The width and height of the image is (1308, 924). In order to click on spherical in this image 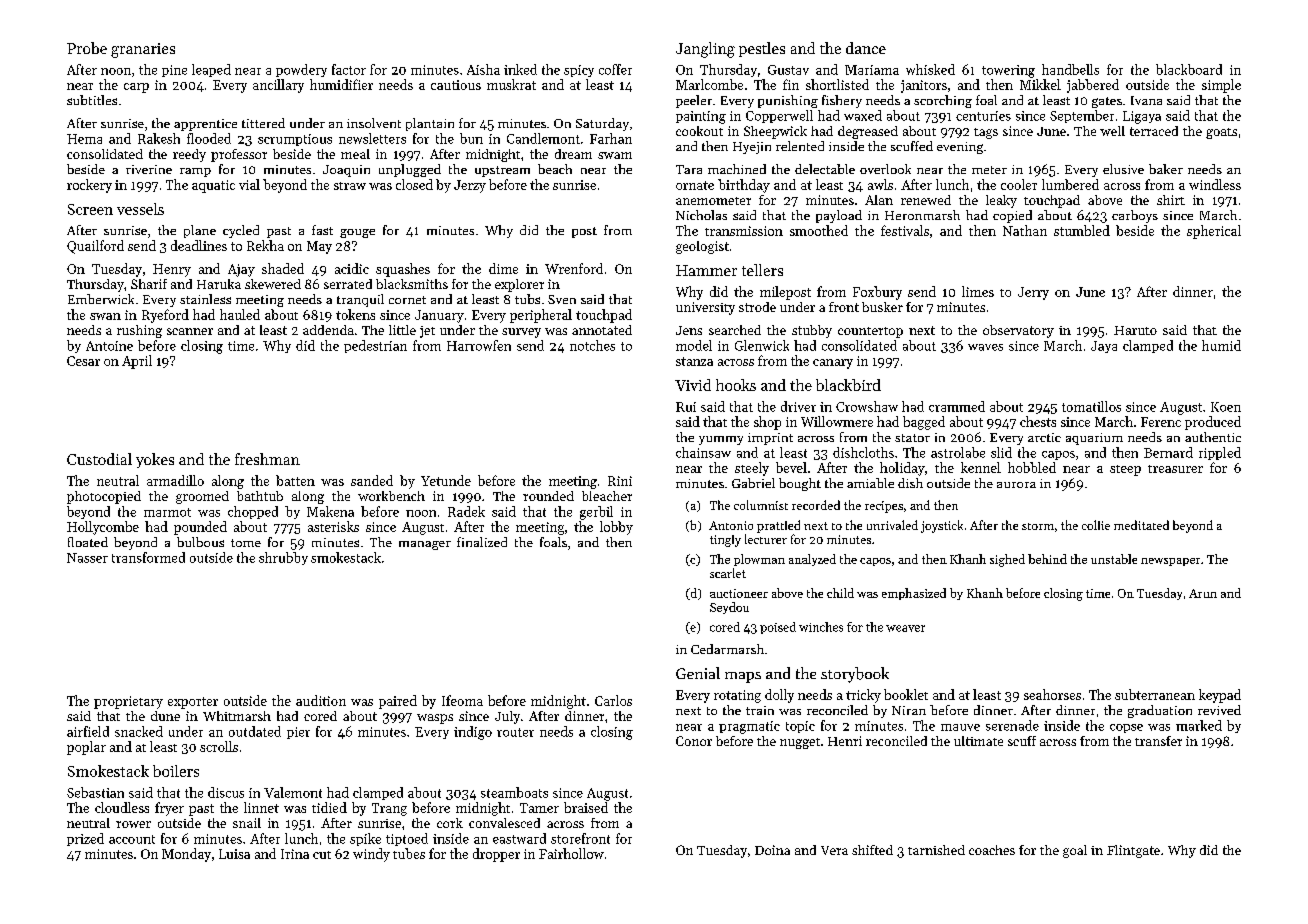, I will do `click(1214, 232)`.
